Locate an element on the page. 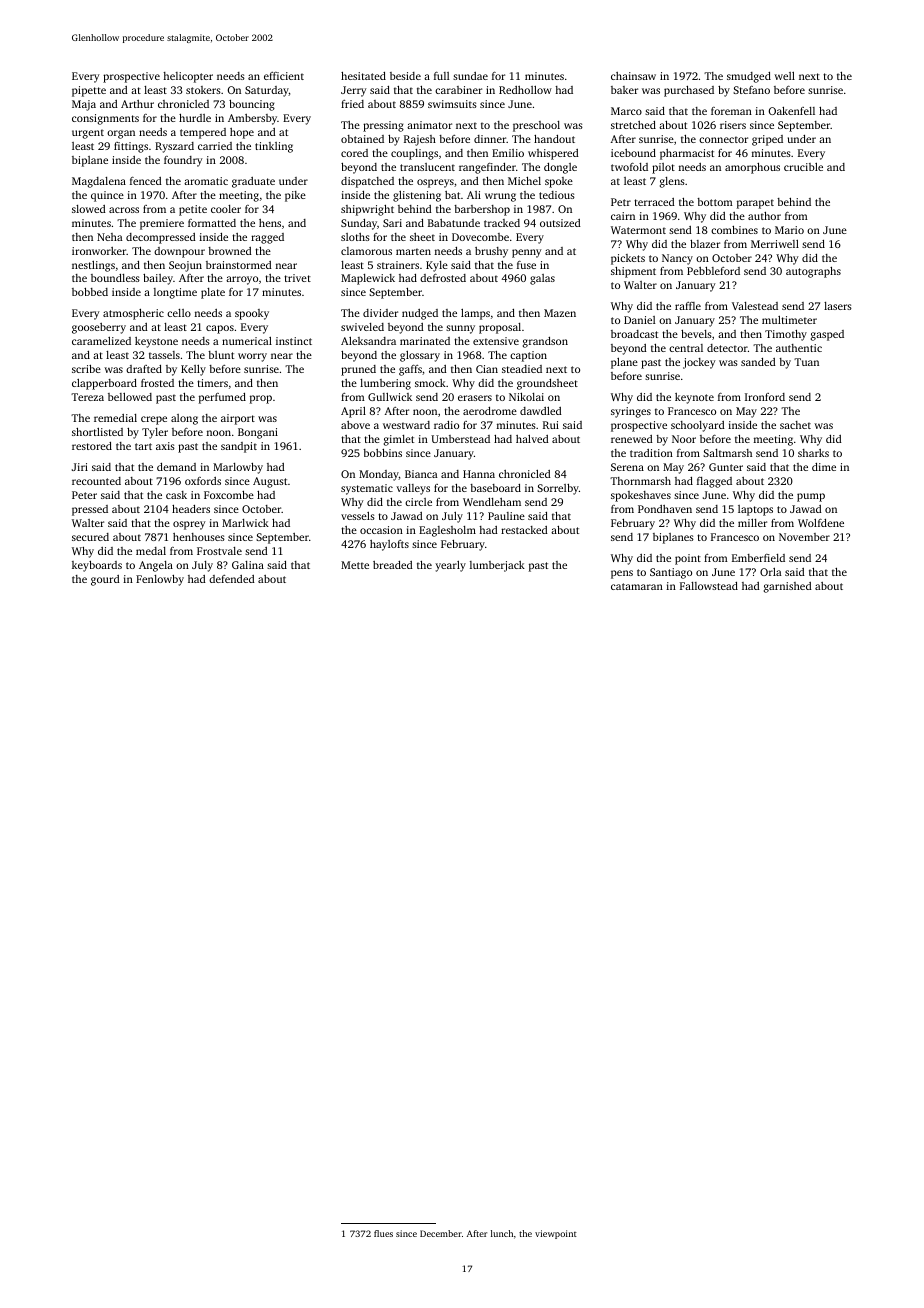 This document has width=924, height=1308. flues is located at coordinates (383, 1233).
